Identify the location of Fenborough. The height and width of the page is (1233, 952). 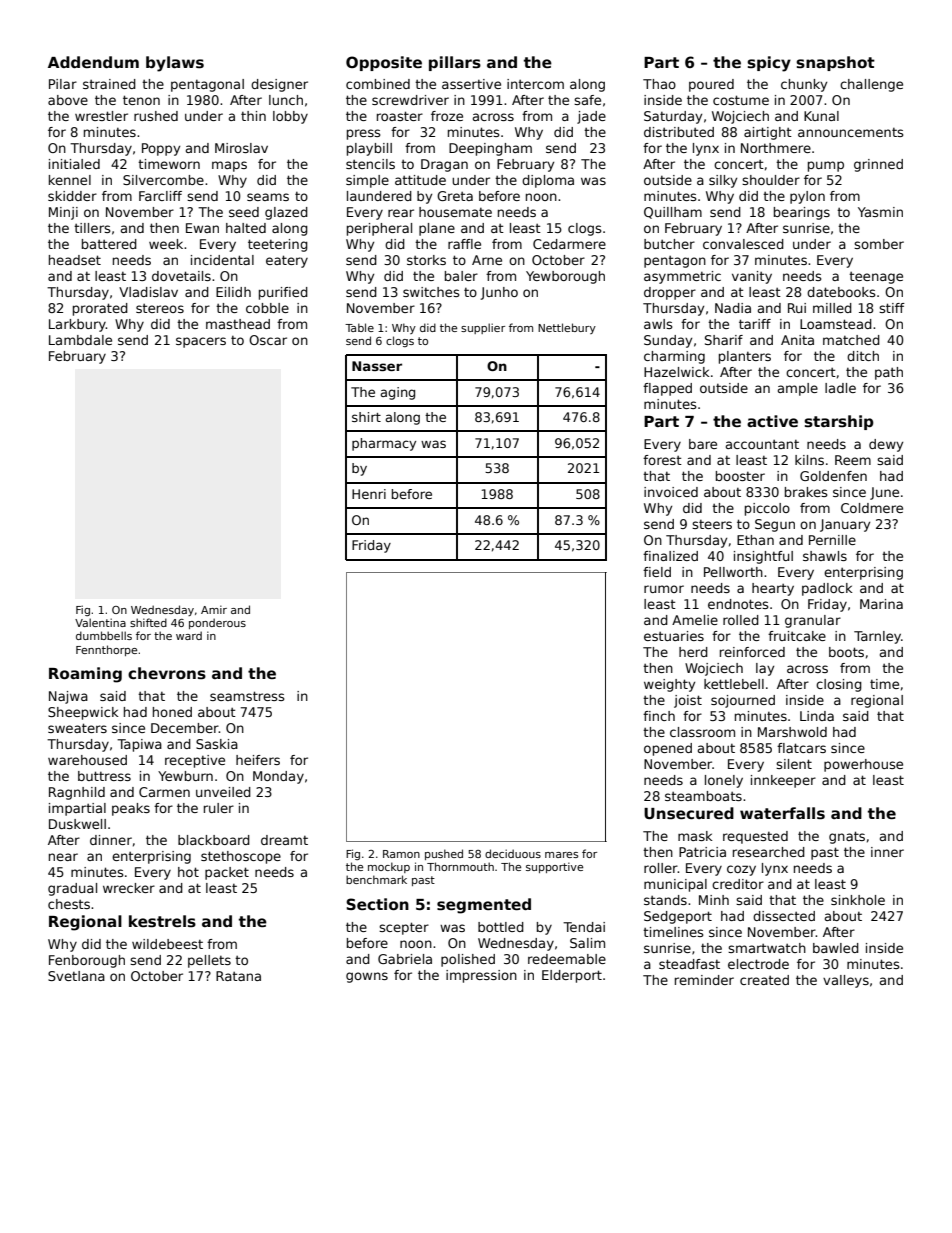
(87, 961).
